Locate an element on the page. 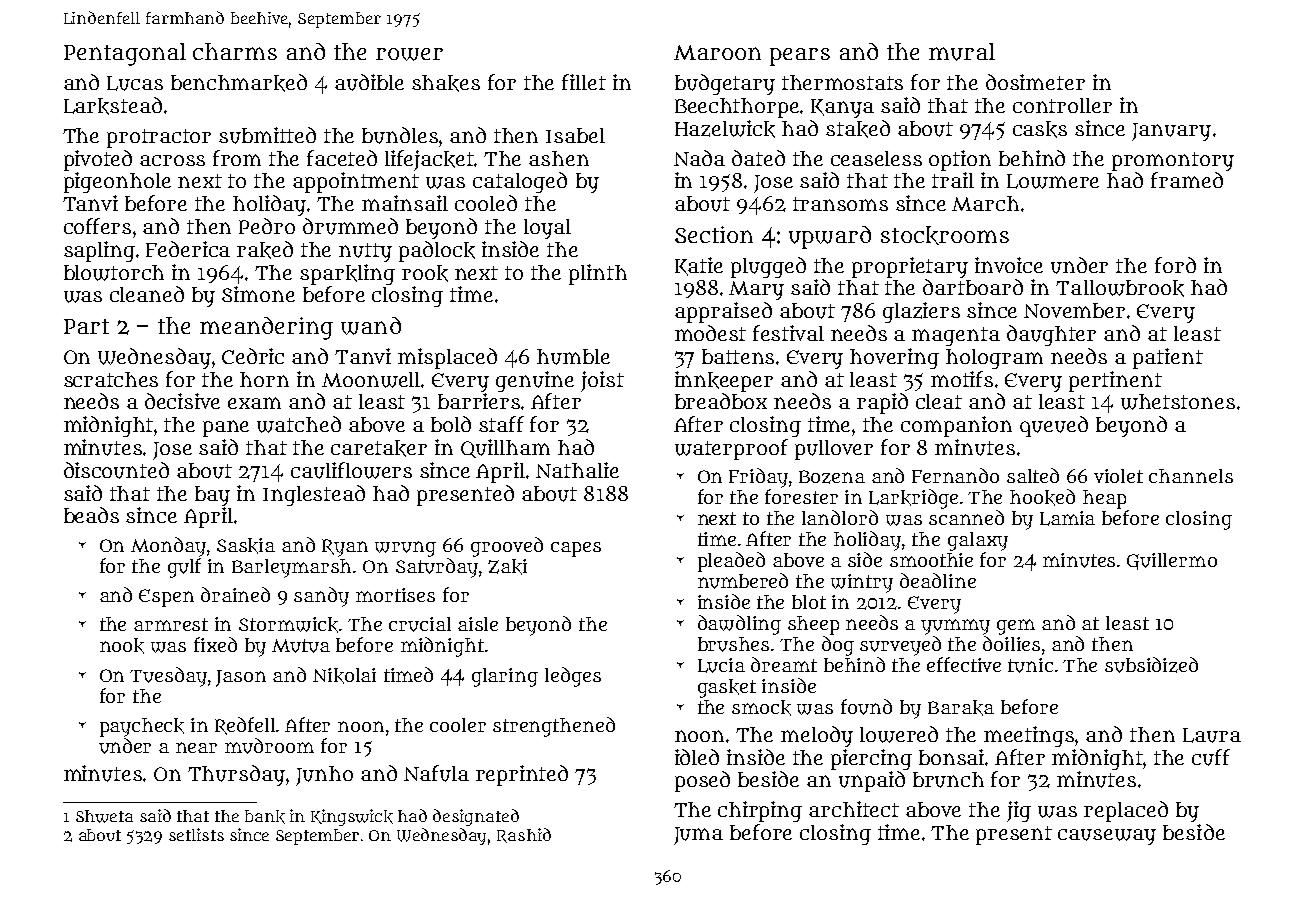  reprinted is located at coordinates (522, 775).
